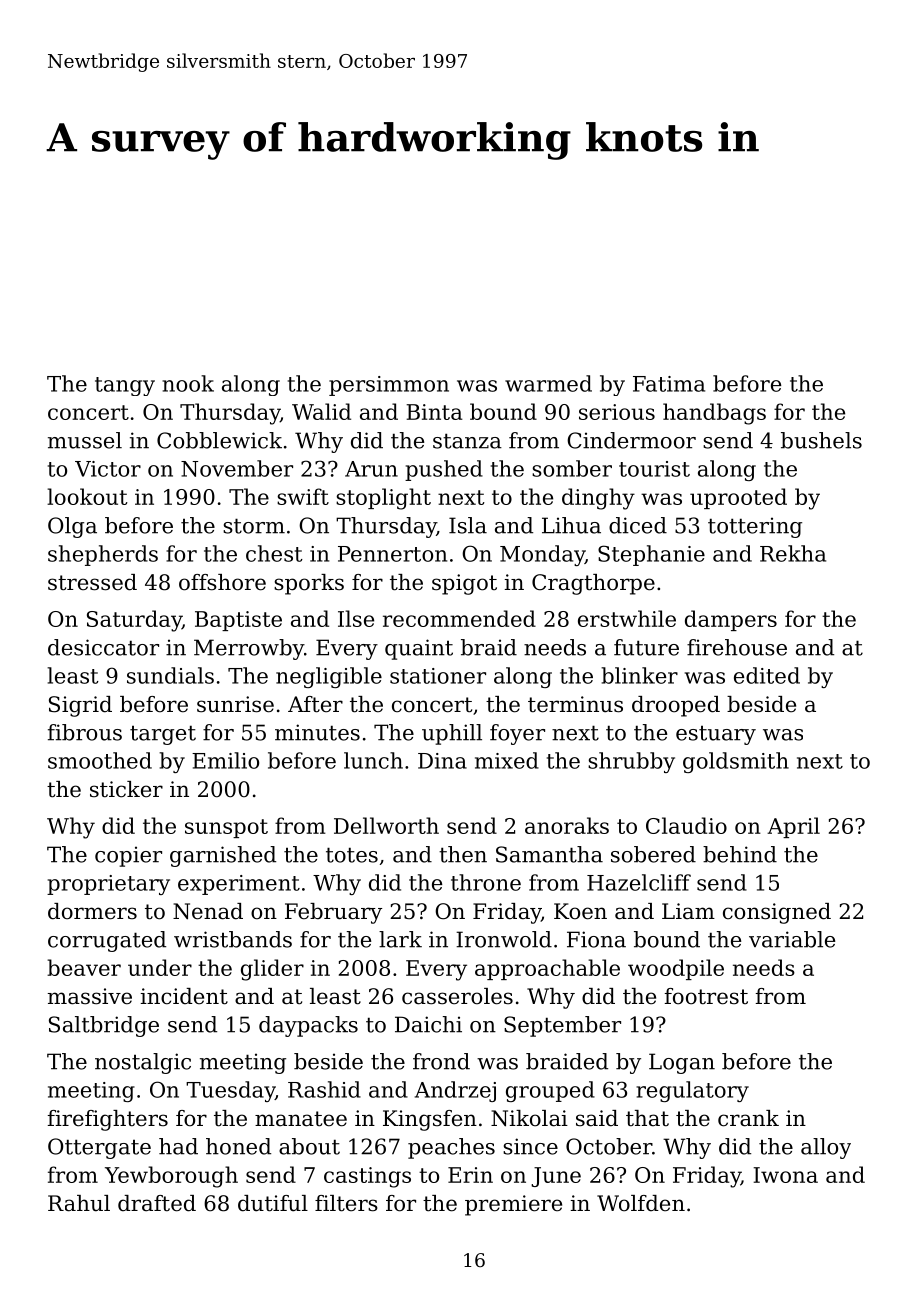  What do you see at coordinates (631, 762) in the document?
I see `shrubby` at bounding box center [631, 762].
